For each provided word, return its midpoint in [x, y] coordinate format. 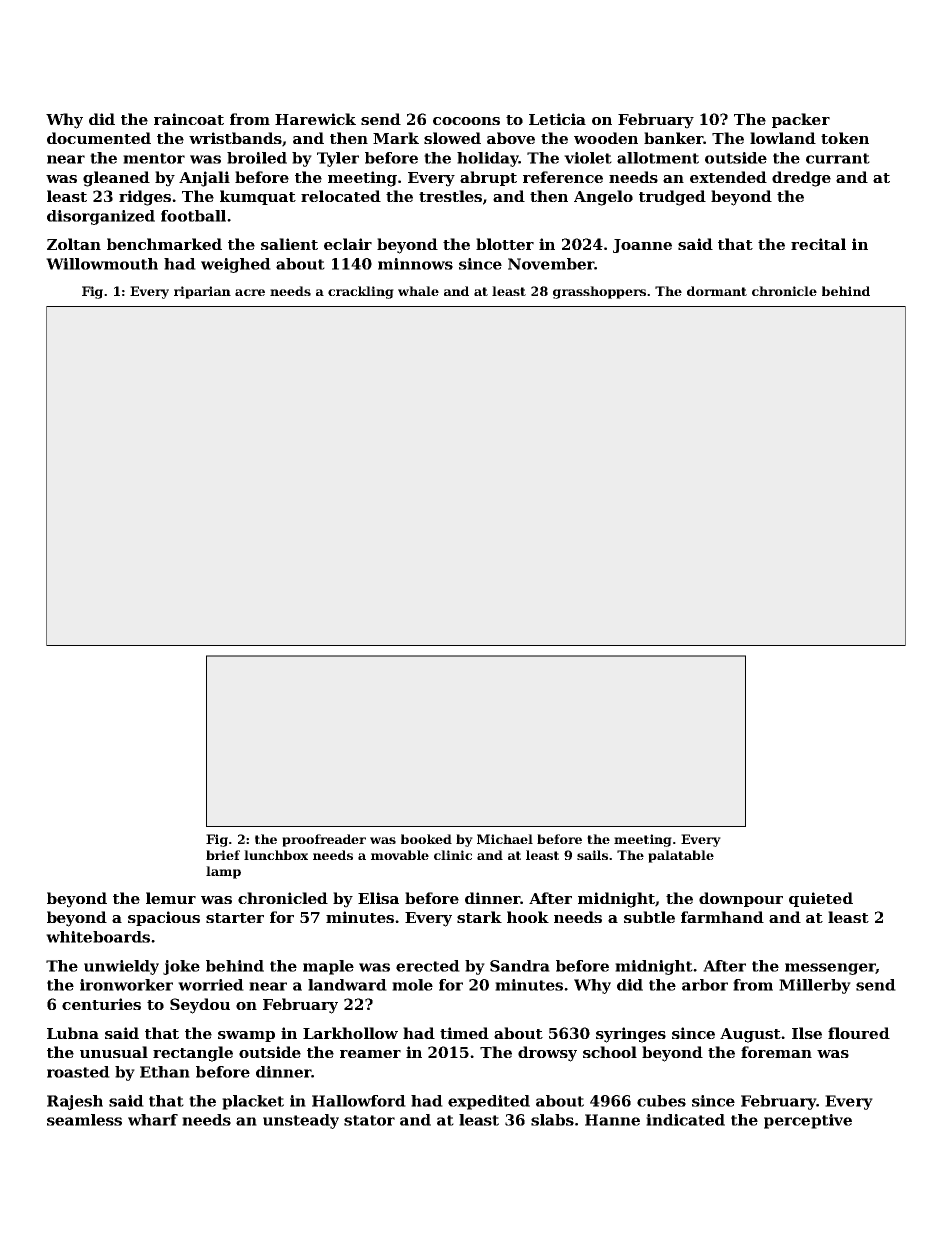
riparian [202, 292]
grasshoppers [599, 292]
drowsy [547, 1054]
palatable [681, 856]
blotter [505, 244]
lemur [171, 898]
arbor [705, 985]
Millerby [815, 986]
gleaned [116, 179]
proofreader [324, 840]
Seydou [200, 1006]
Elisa [378, 898]
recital [818, 244]
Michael [505, 839]
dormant [717, 291]
